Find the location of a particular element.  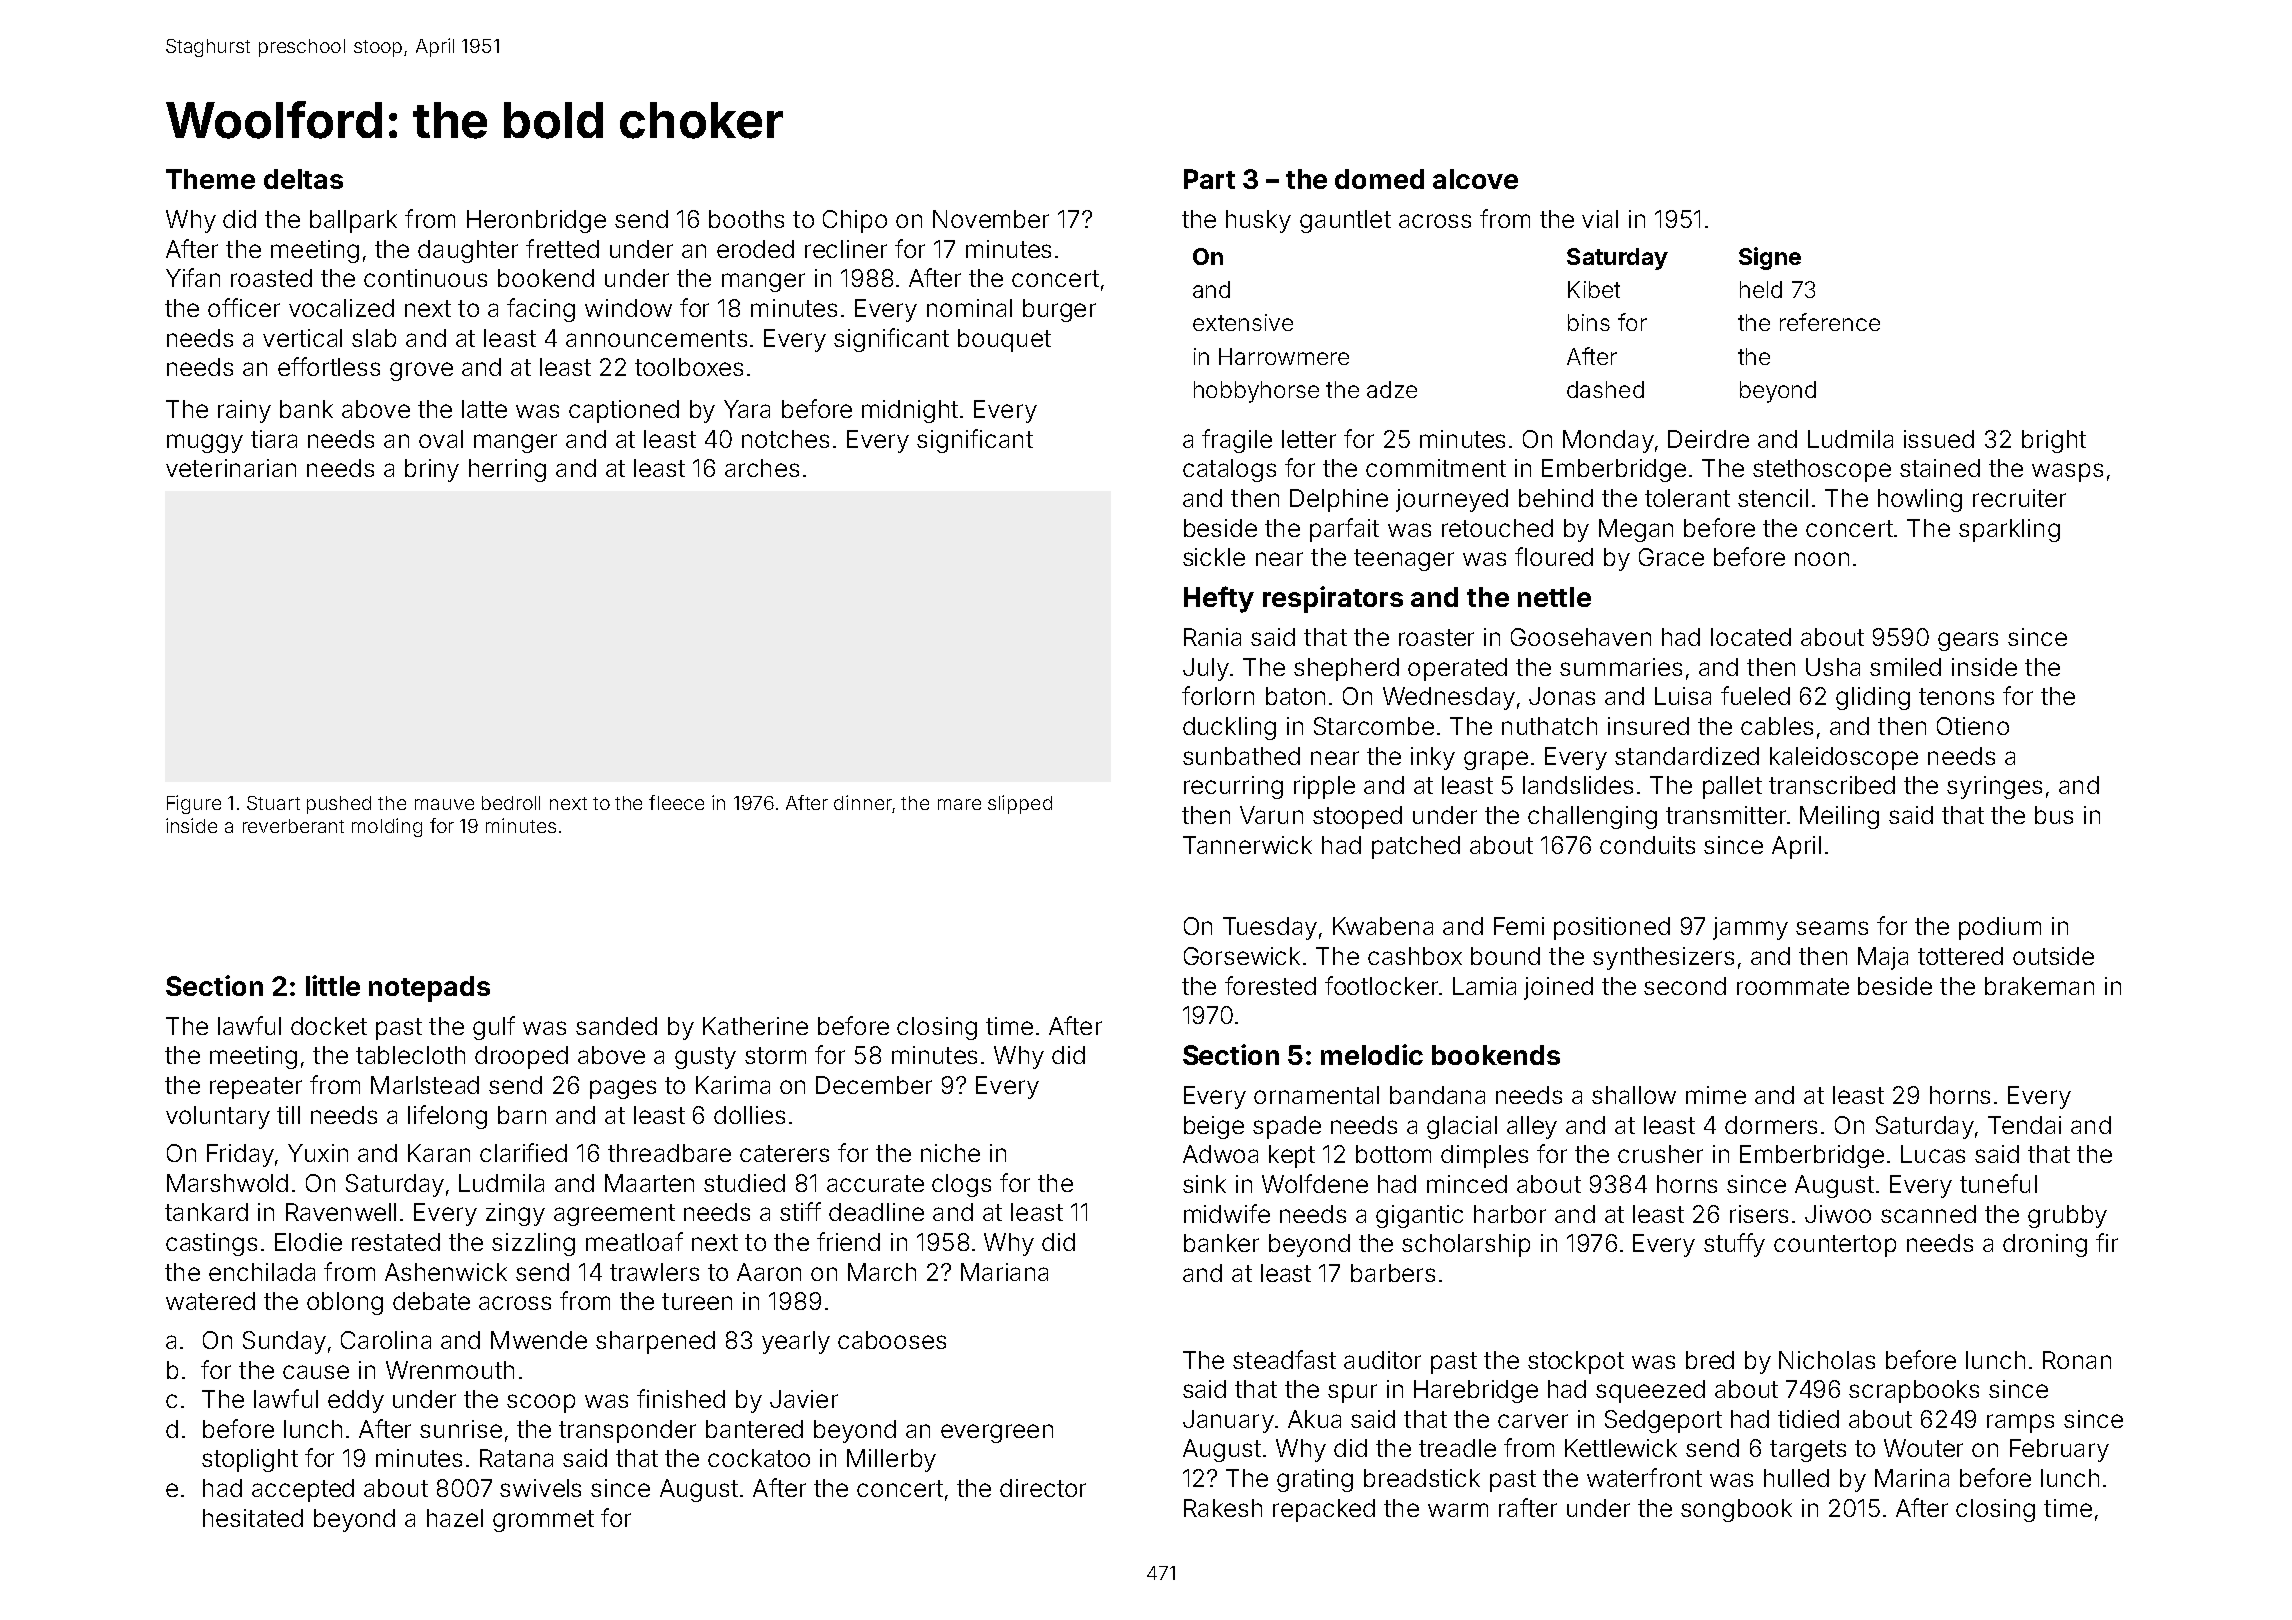

droning is located at coordinates (2045, 1245).
